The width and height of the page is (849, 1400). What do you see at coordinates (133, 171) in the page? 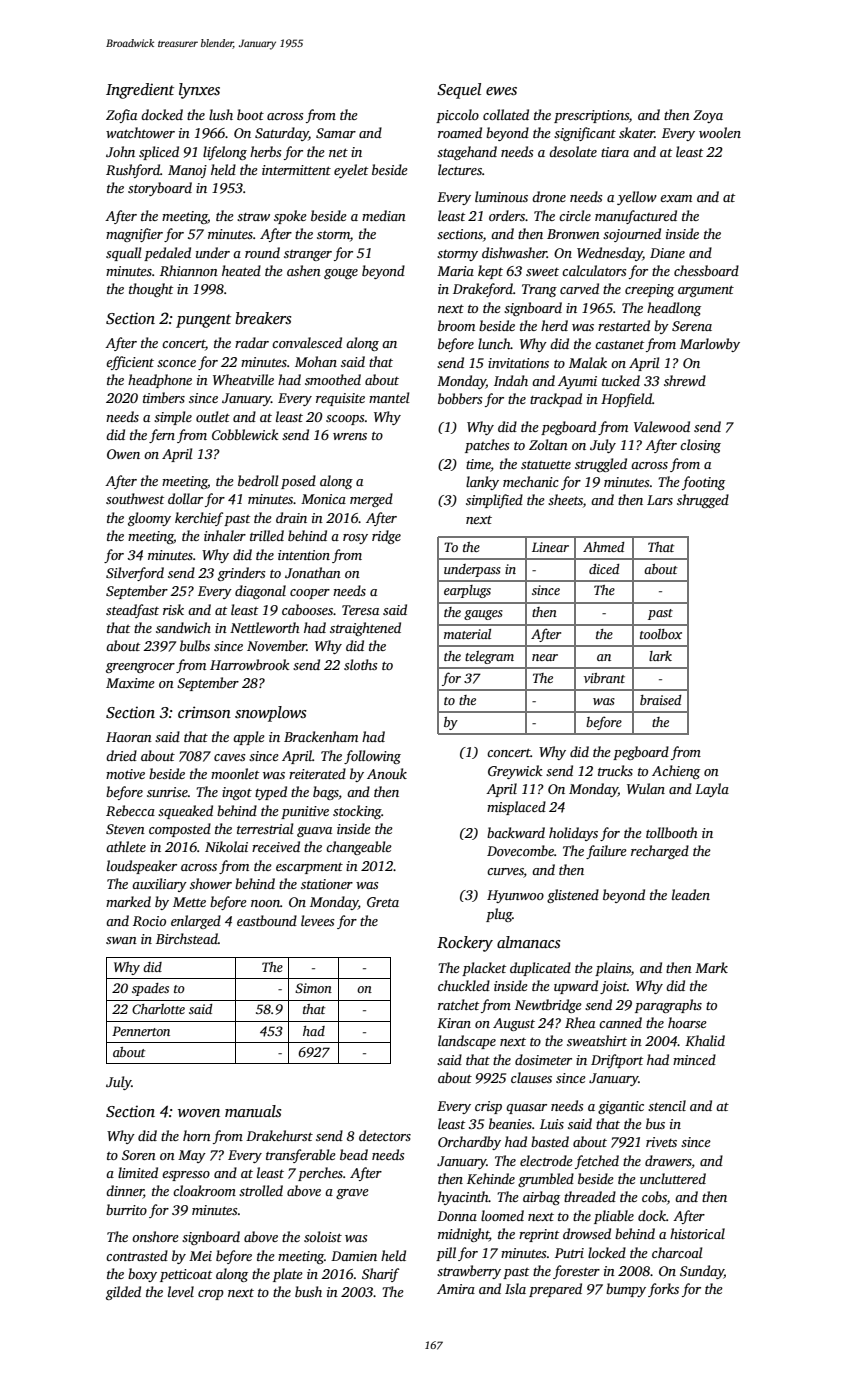
I see `Rushford` at bounding box center [133, 171].
